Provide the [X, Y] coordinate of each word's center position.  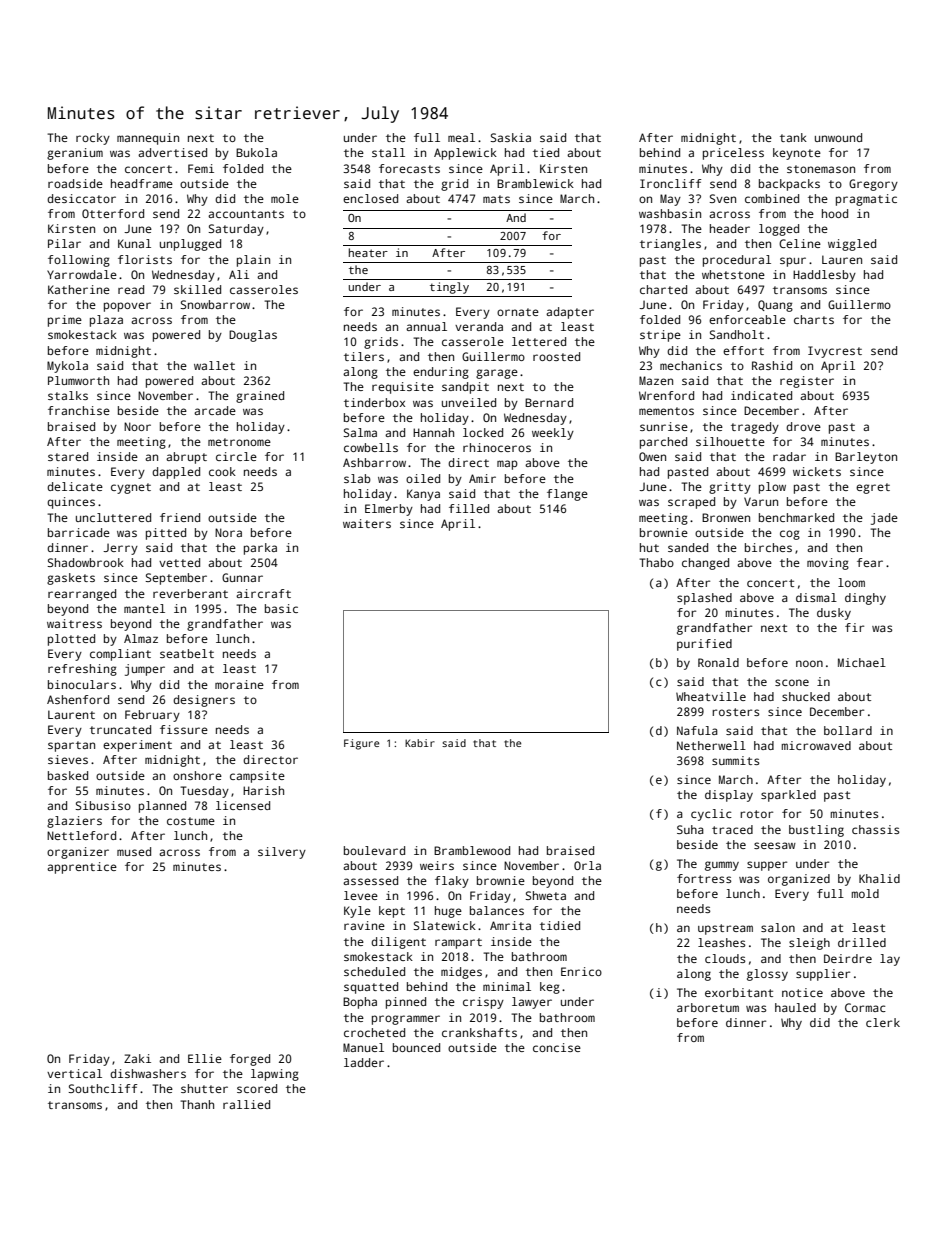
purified [704, 645]
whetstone [733, 274]
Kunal [134, 243]
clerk [883, 1022]
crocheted [374, 1032]
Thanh [197, 1104]
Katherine [79, 289]
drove [803, 426]
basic [281, 608]
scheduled [374, 971]
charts [814, 319]
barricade [79, 532]
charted [663, 289]
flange [567, 495]
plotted [71, 640]
